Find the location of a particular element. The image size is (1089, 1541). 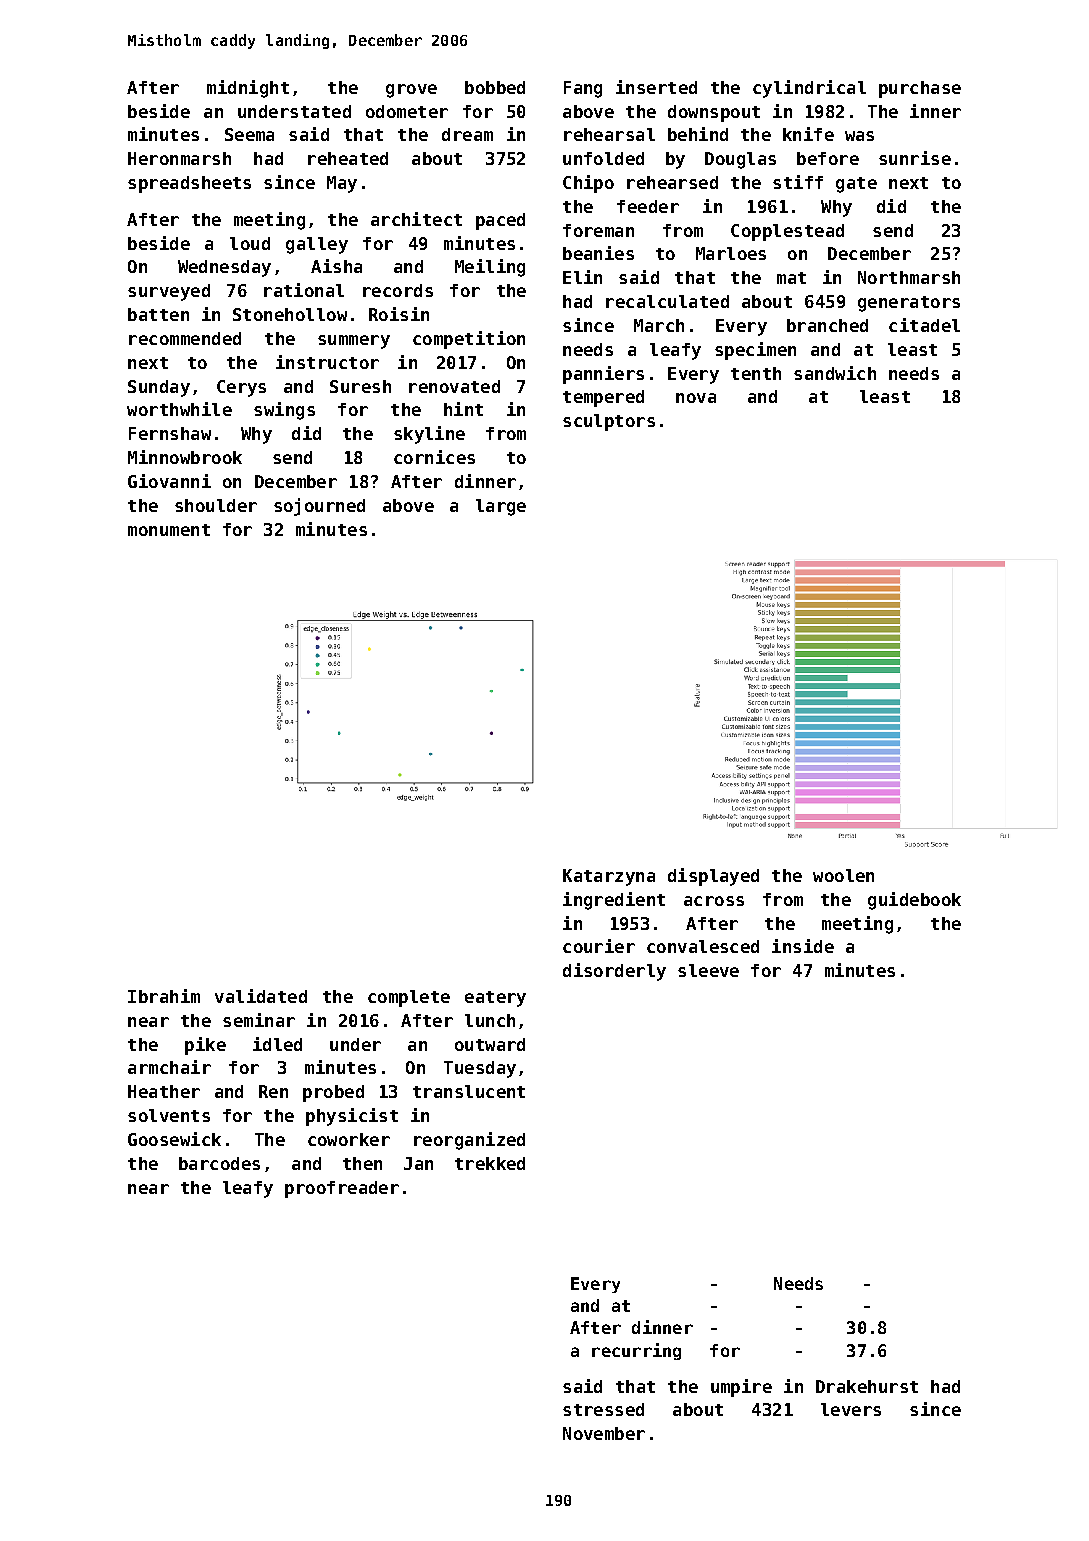

stressed is located at coordinates (603, 1409).
